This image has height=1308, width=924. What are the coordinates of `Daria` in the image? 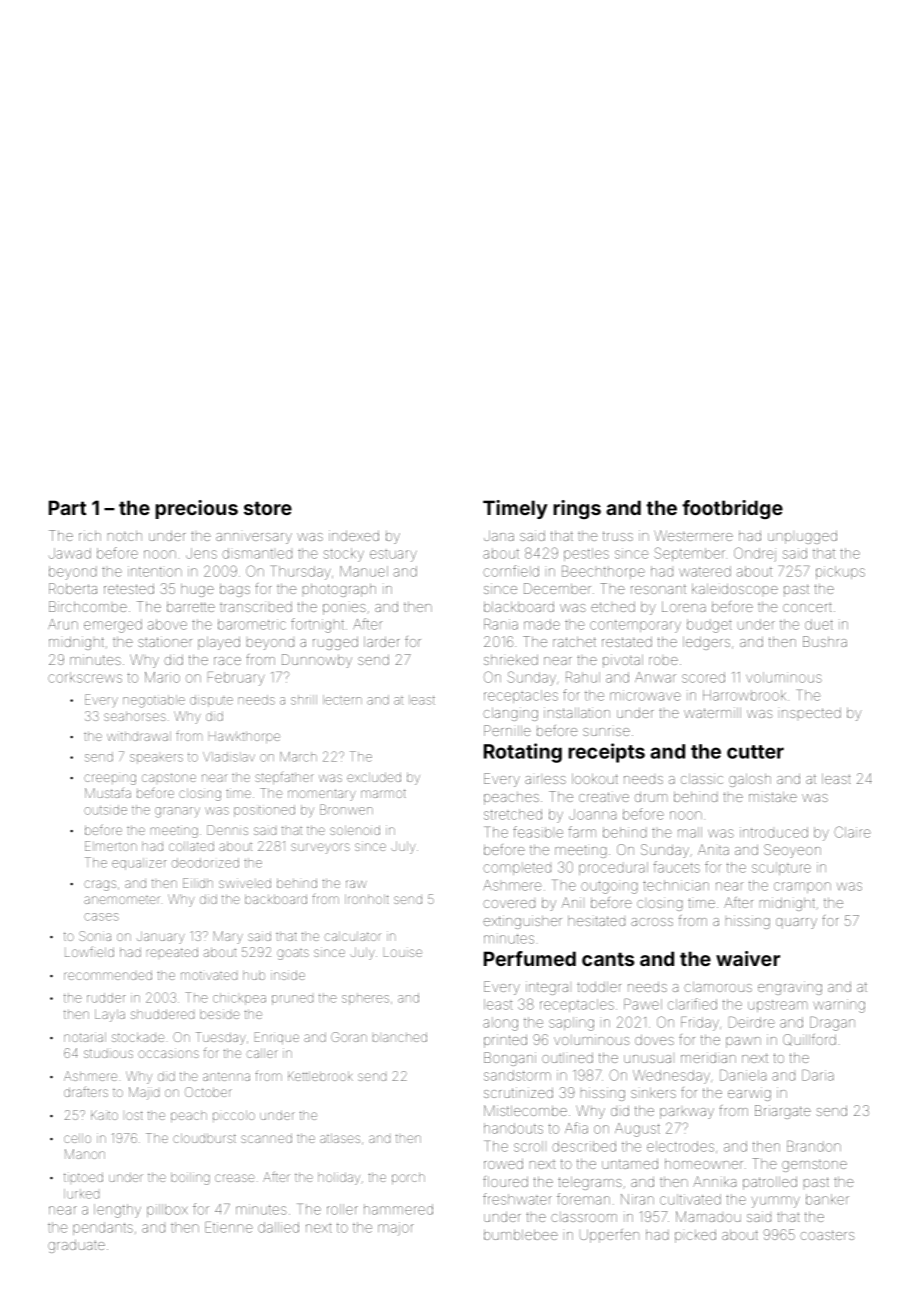 It's located at (818, 1075).
